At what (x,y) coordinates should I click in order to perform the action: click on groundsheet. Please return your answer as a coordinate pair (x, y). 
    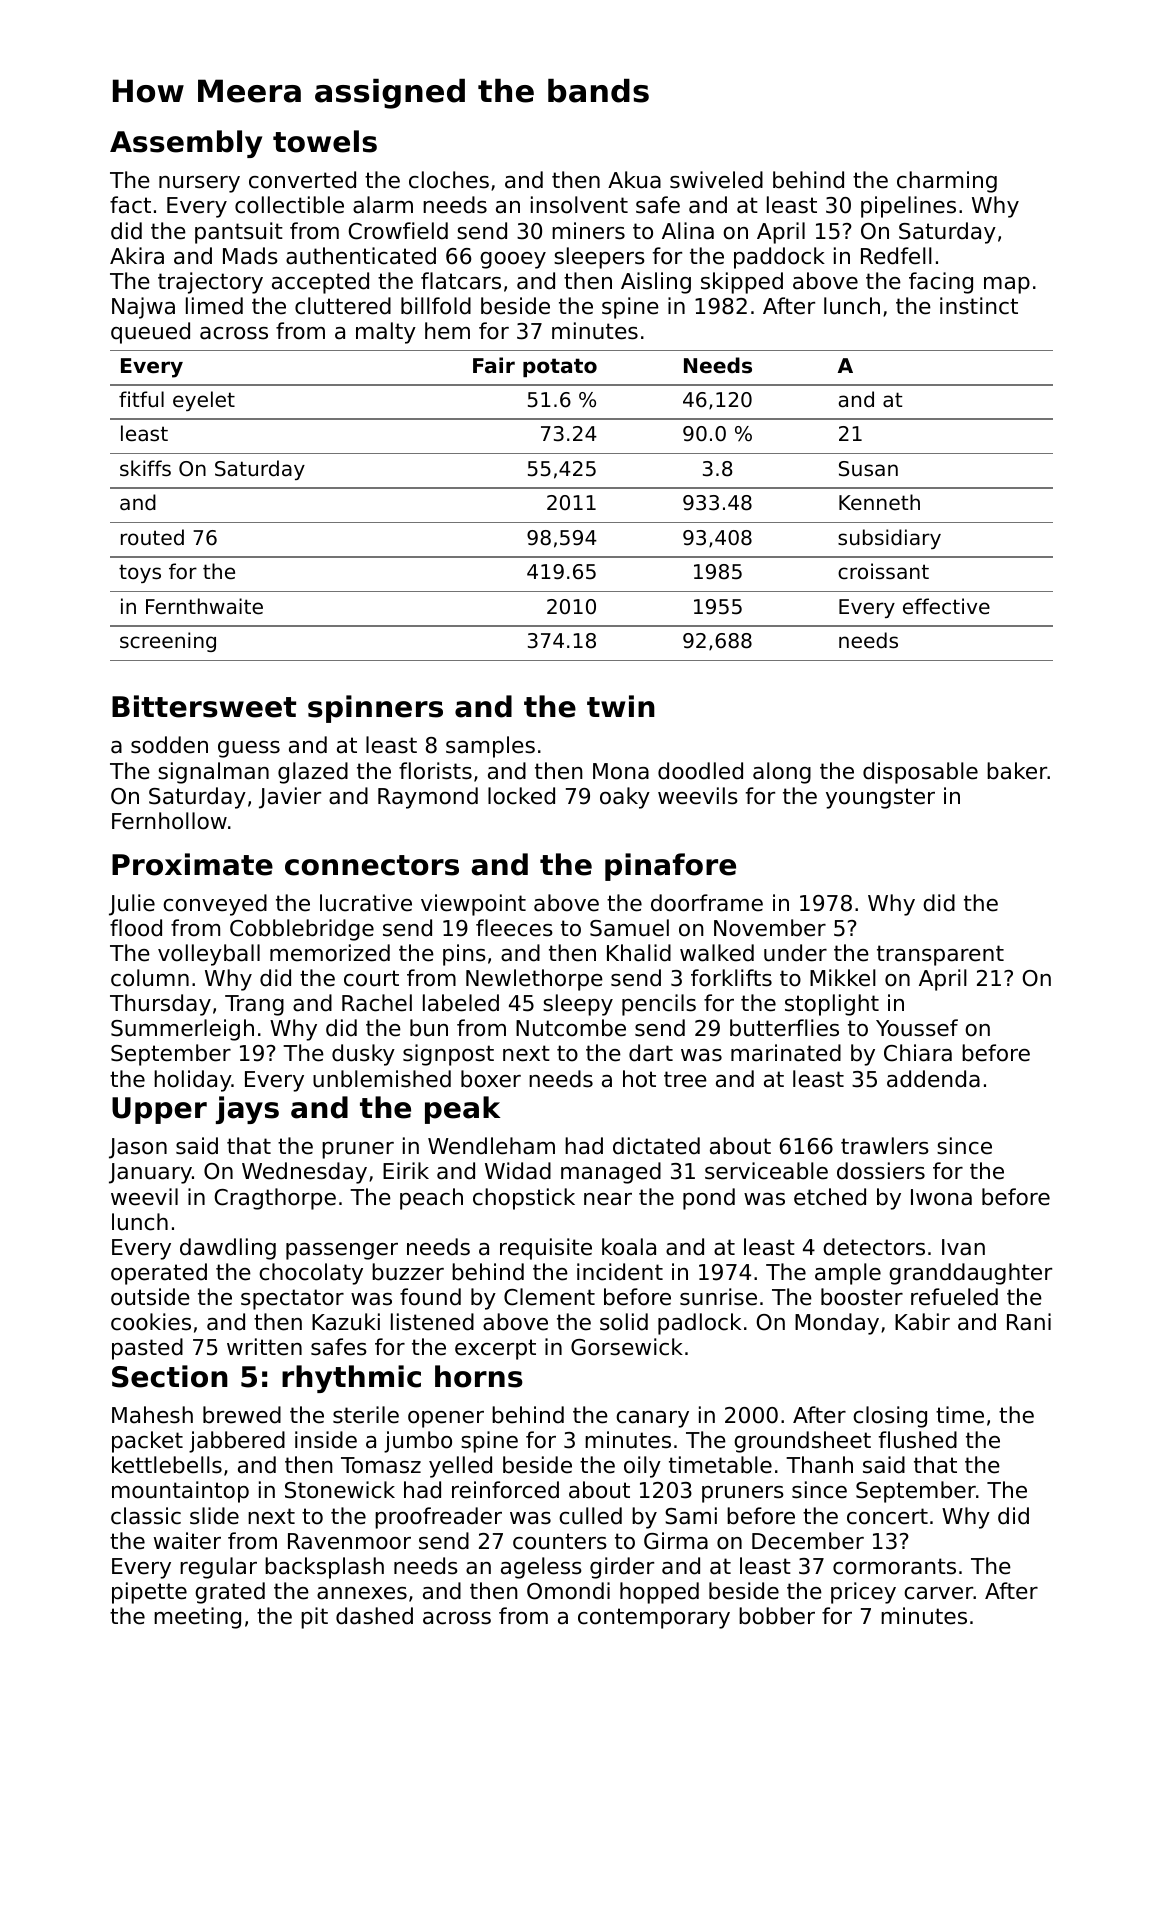
    Looking at the image, I should click on (802, 1442).
